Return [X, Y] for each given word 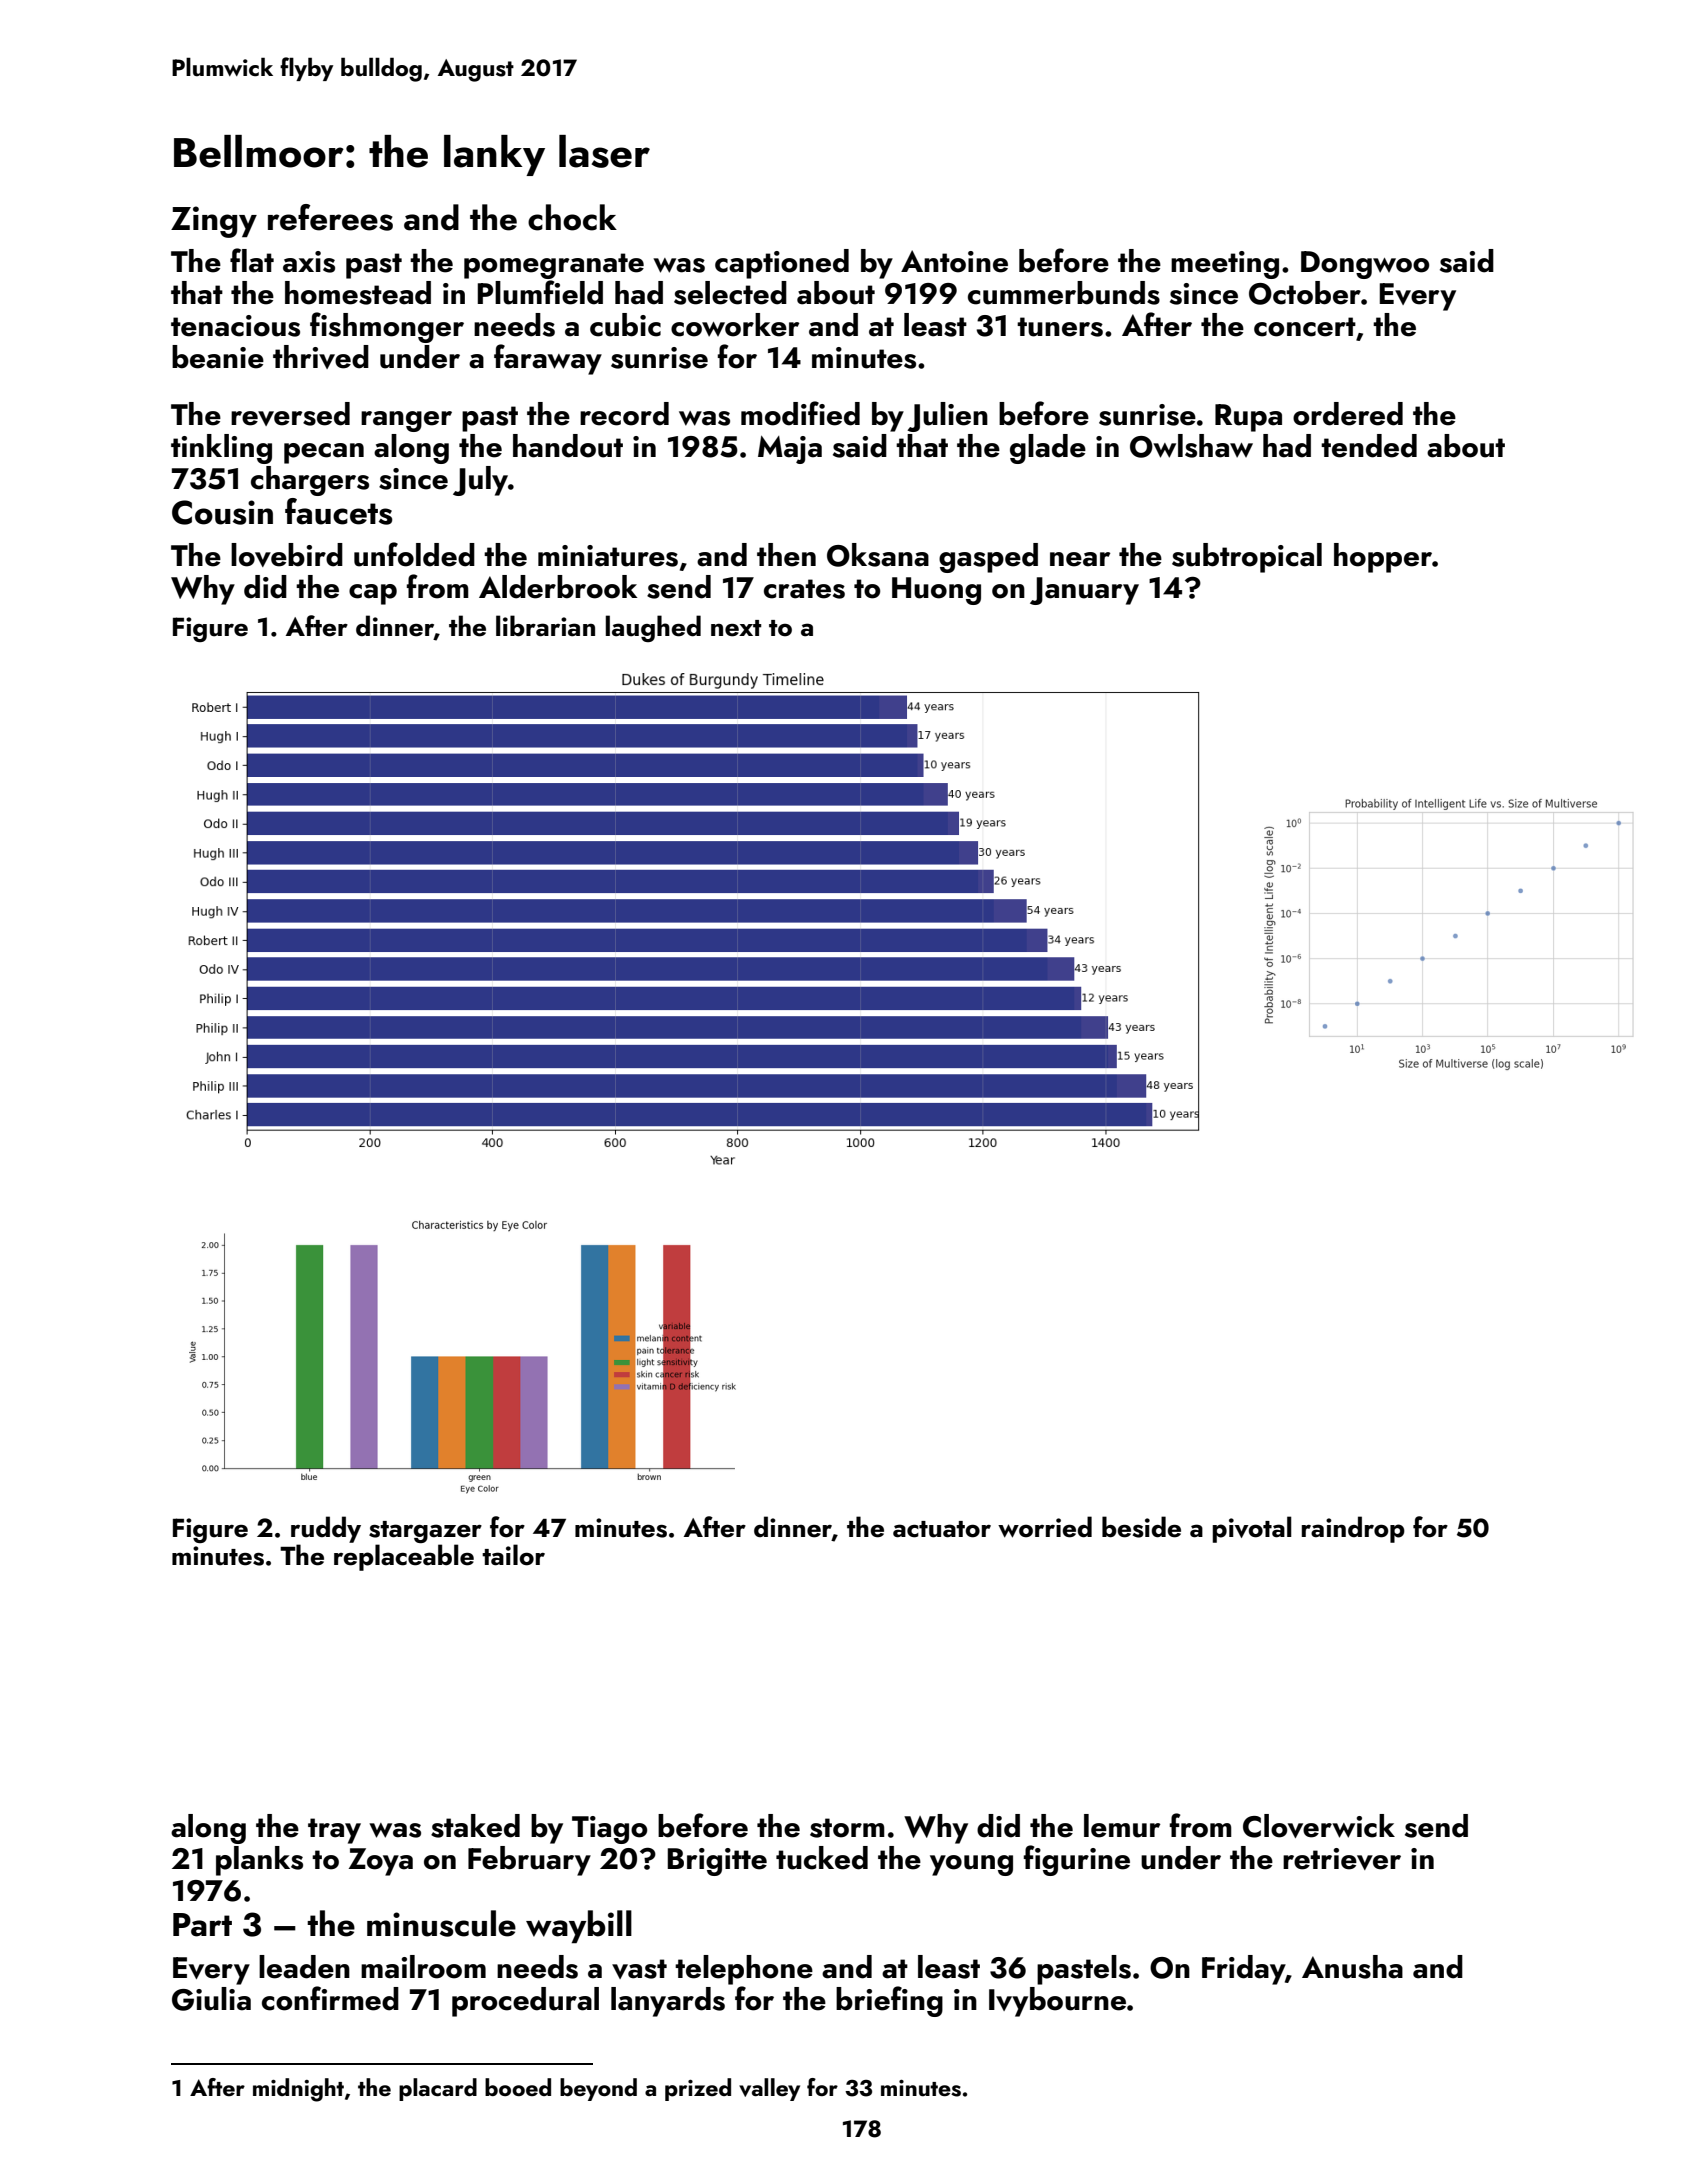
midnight [298, 2090]
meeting [1225, 265]
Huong [936, 591]
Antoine [954, 261]
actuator [942, 1529]
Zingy [214, 222]
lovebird [287, 555]
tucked [822, 1858]
